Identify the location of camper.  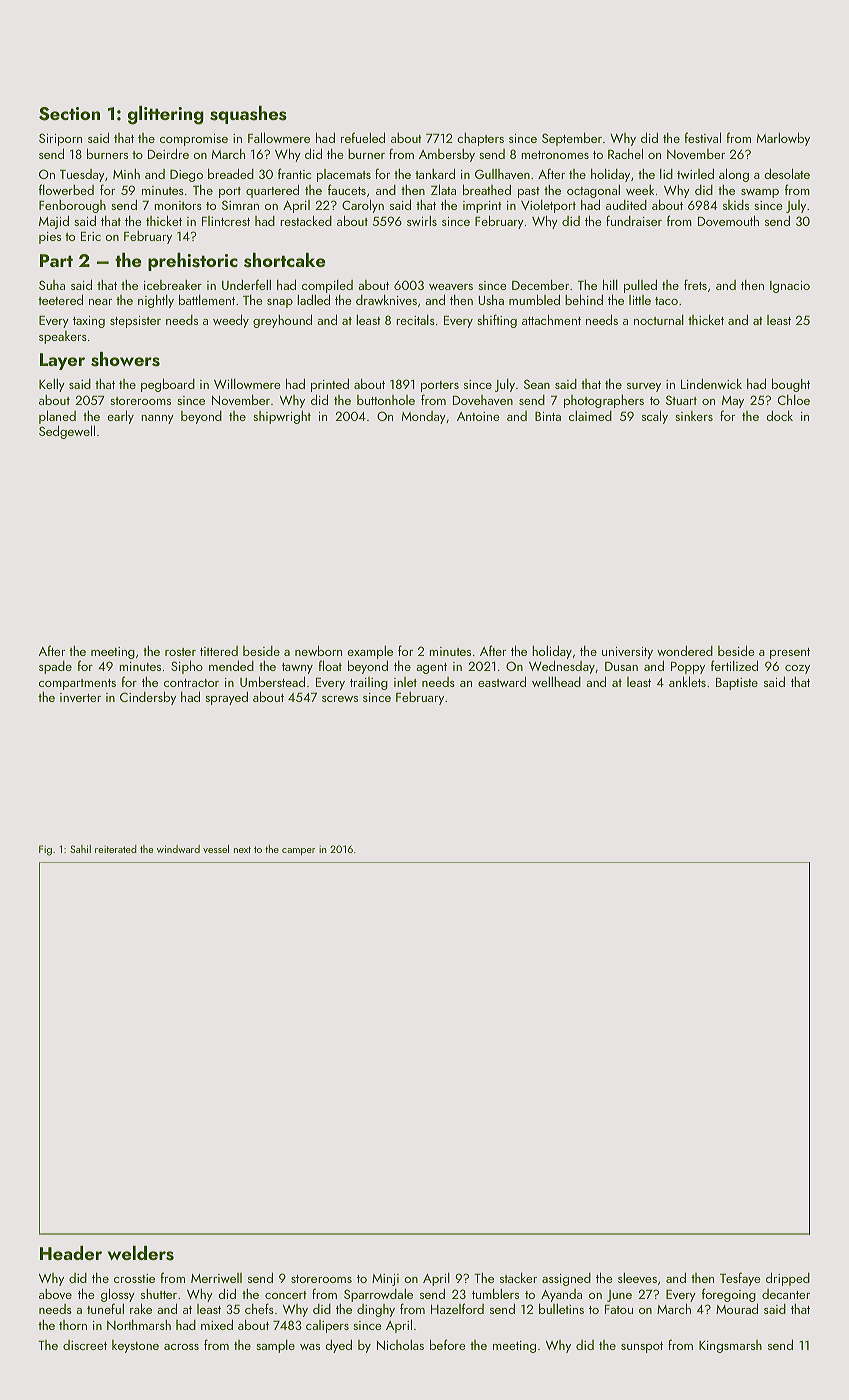
(298, 852).
